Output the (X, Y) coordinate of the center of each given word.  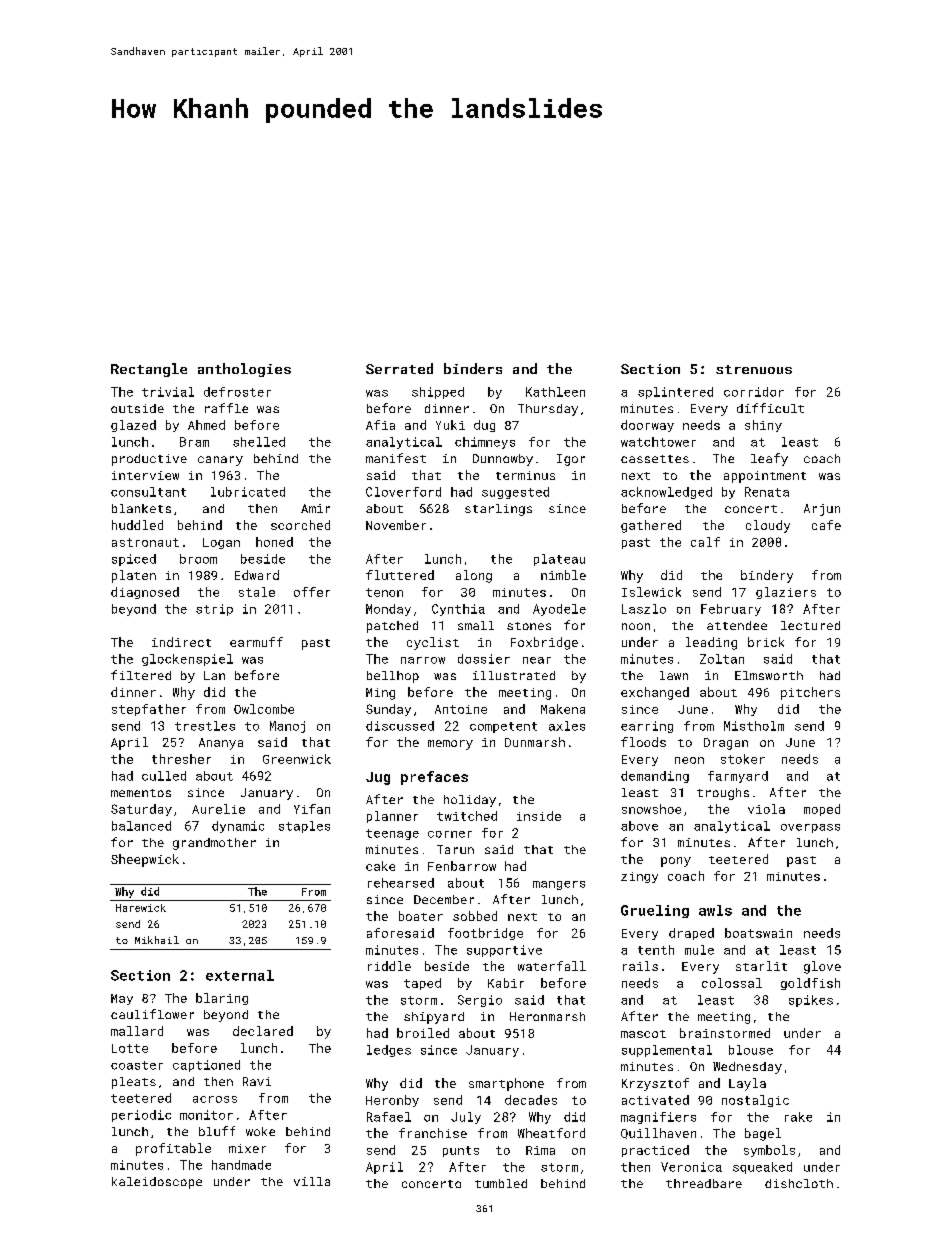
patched (392, 627)
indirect (181, 642)
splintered (675, 393)
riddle (389, 966)
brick (766, 642)
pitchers (810, 693)
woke (260, 1131)
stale (257, 592)
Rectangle (149, 370)
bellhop (393, 677)
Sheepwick (145, 860)
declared (263, 1031)
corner (450, 834)
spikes (811, 1001)
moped (822, 810)
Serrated (399, 368)
